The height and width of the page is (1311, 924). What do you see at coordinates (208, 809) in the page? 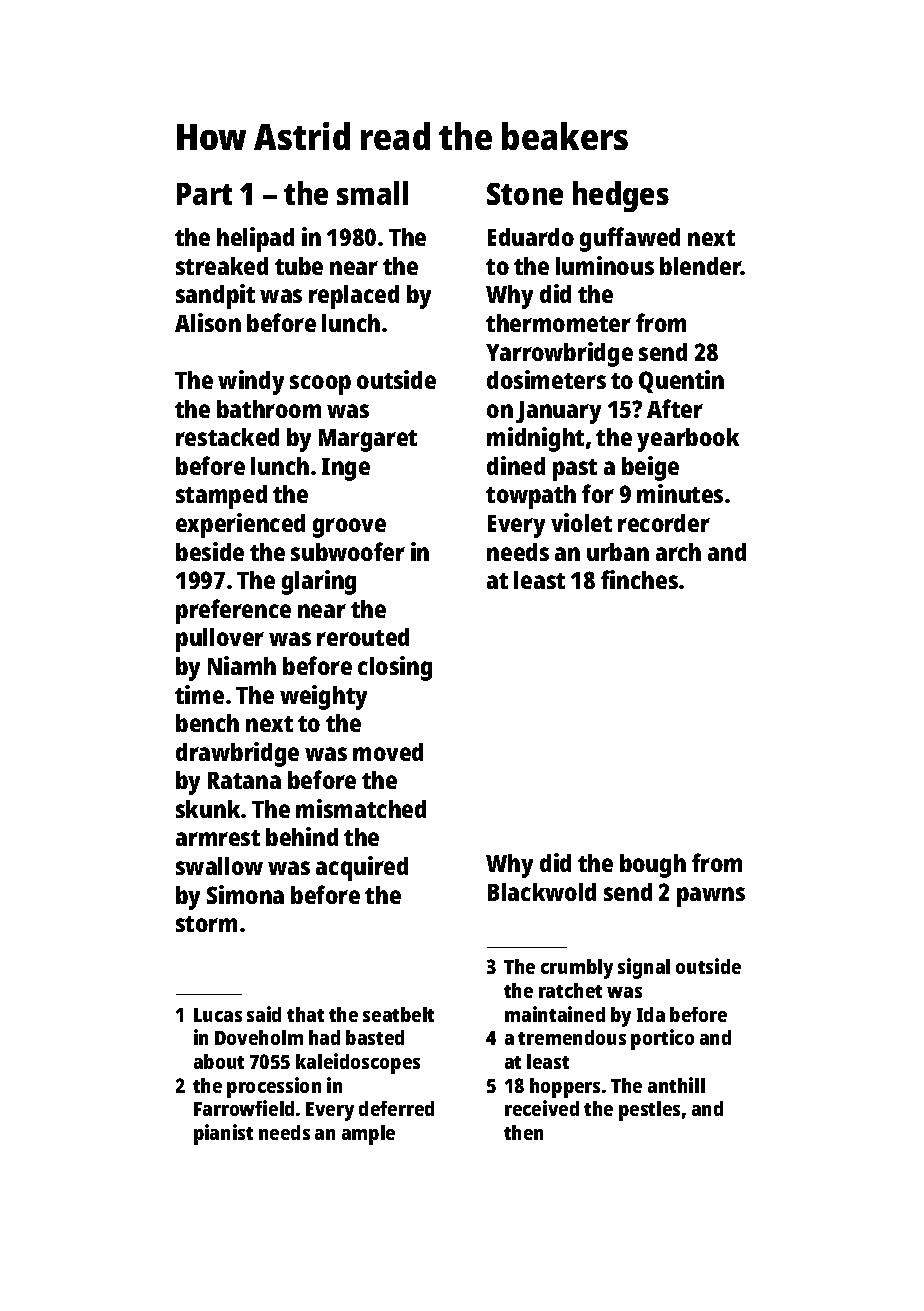
I see `skunk` at bounding box center [208, 809].
